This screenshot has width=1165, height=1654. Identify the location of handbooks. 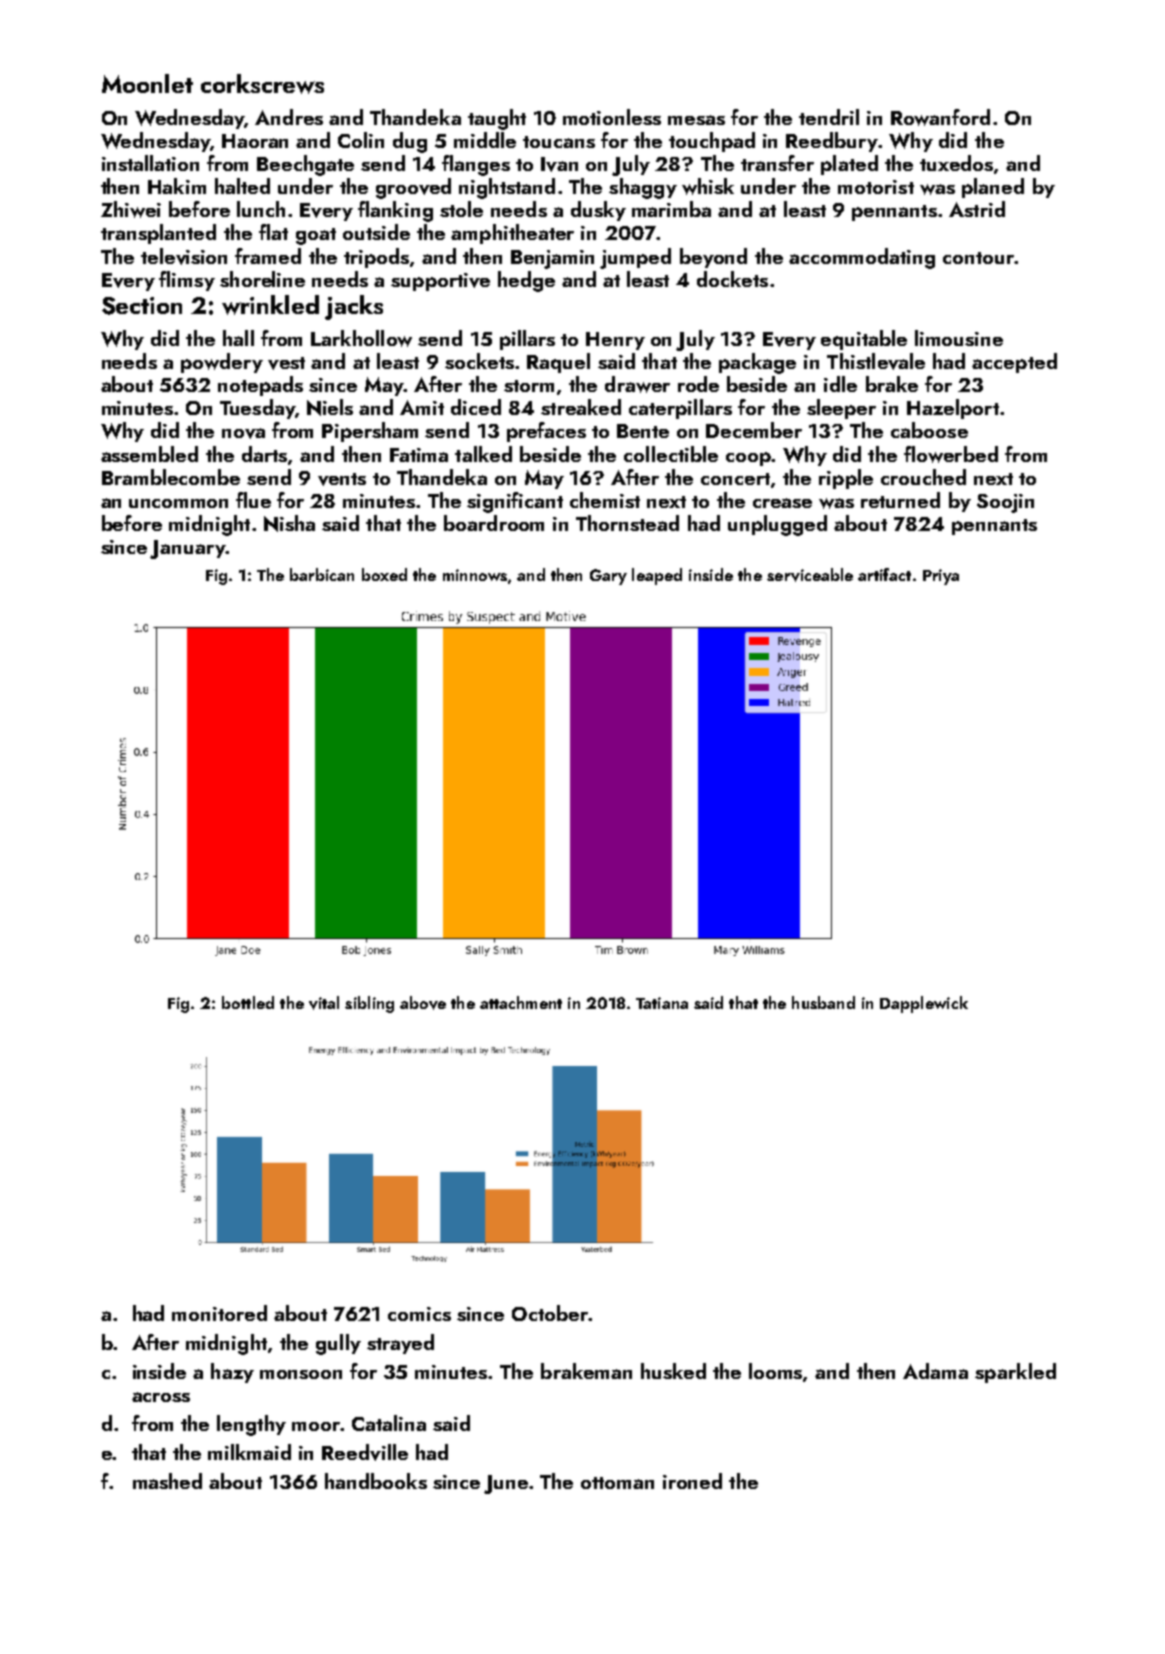
(376, 1481).
